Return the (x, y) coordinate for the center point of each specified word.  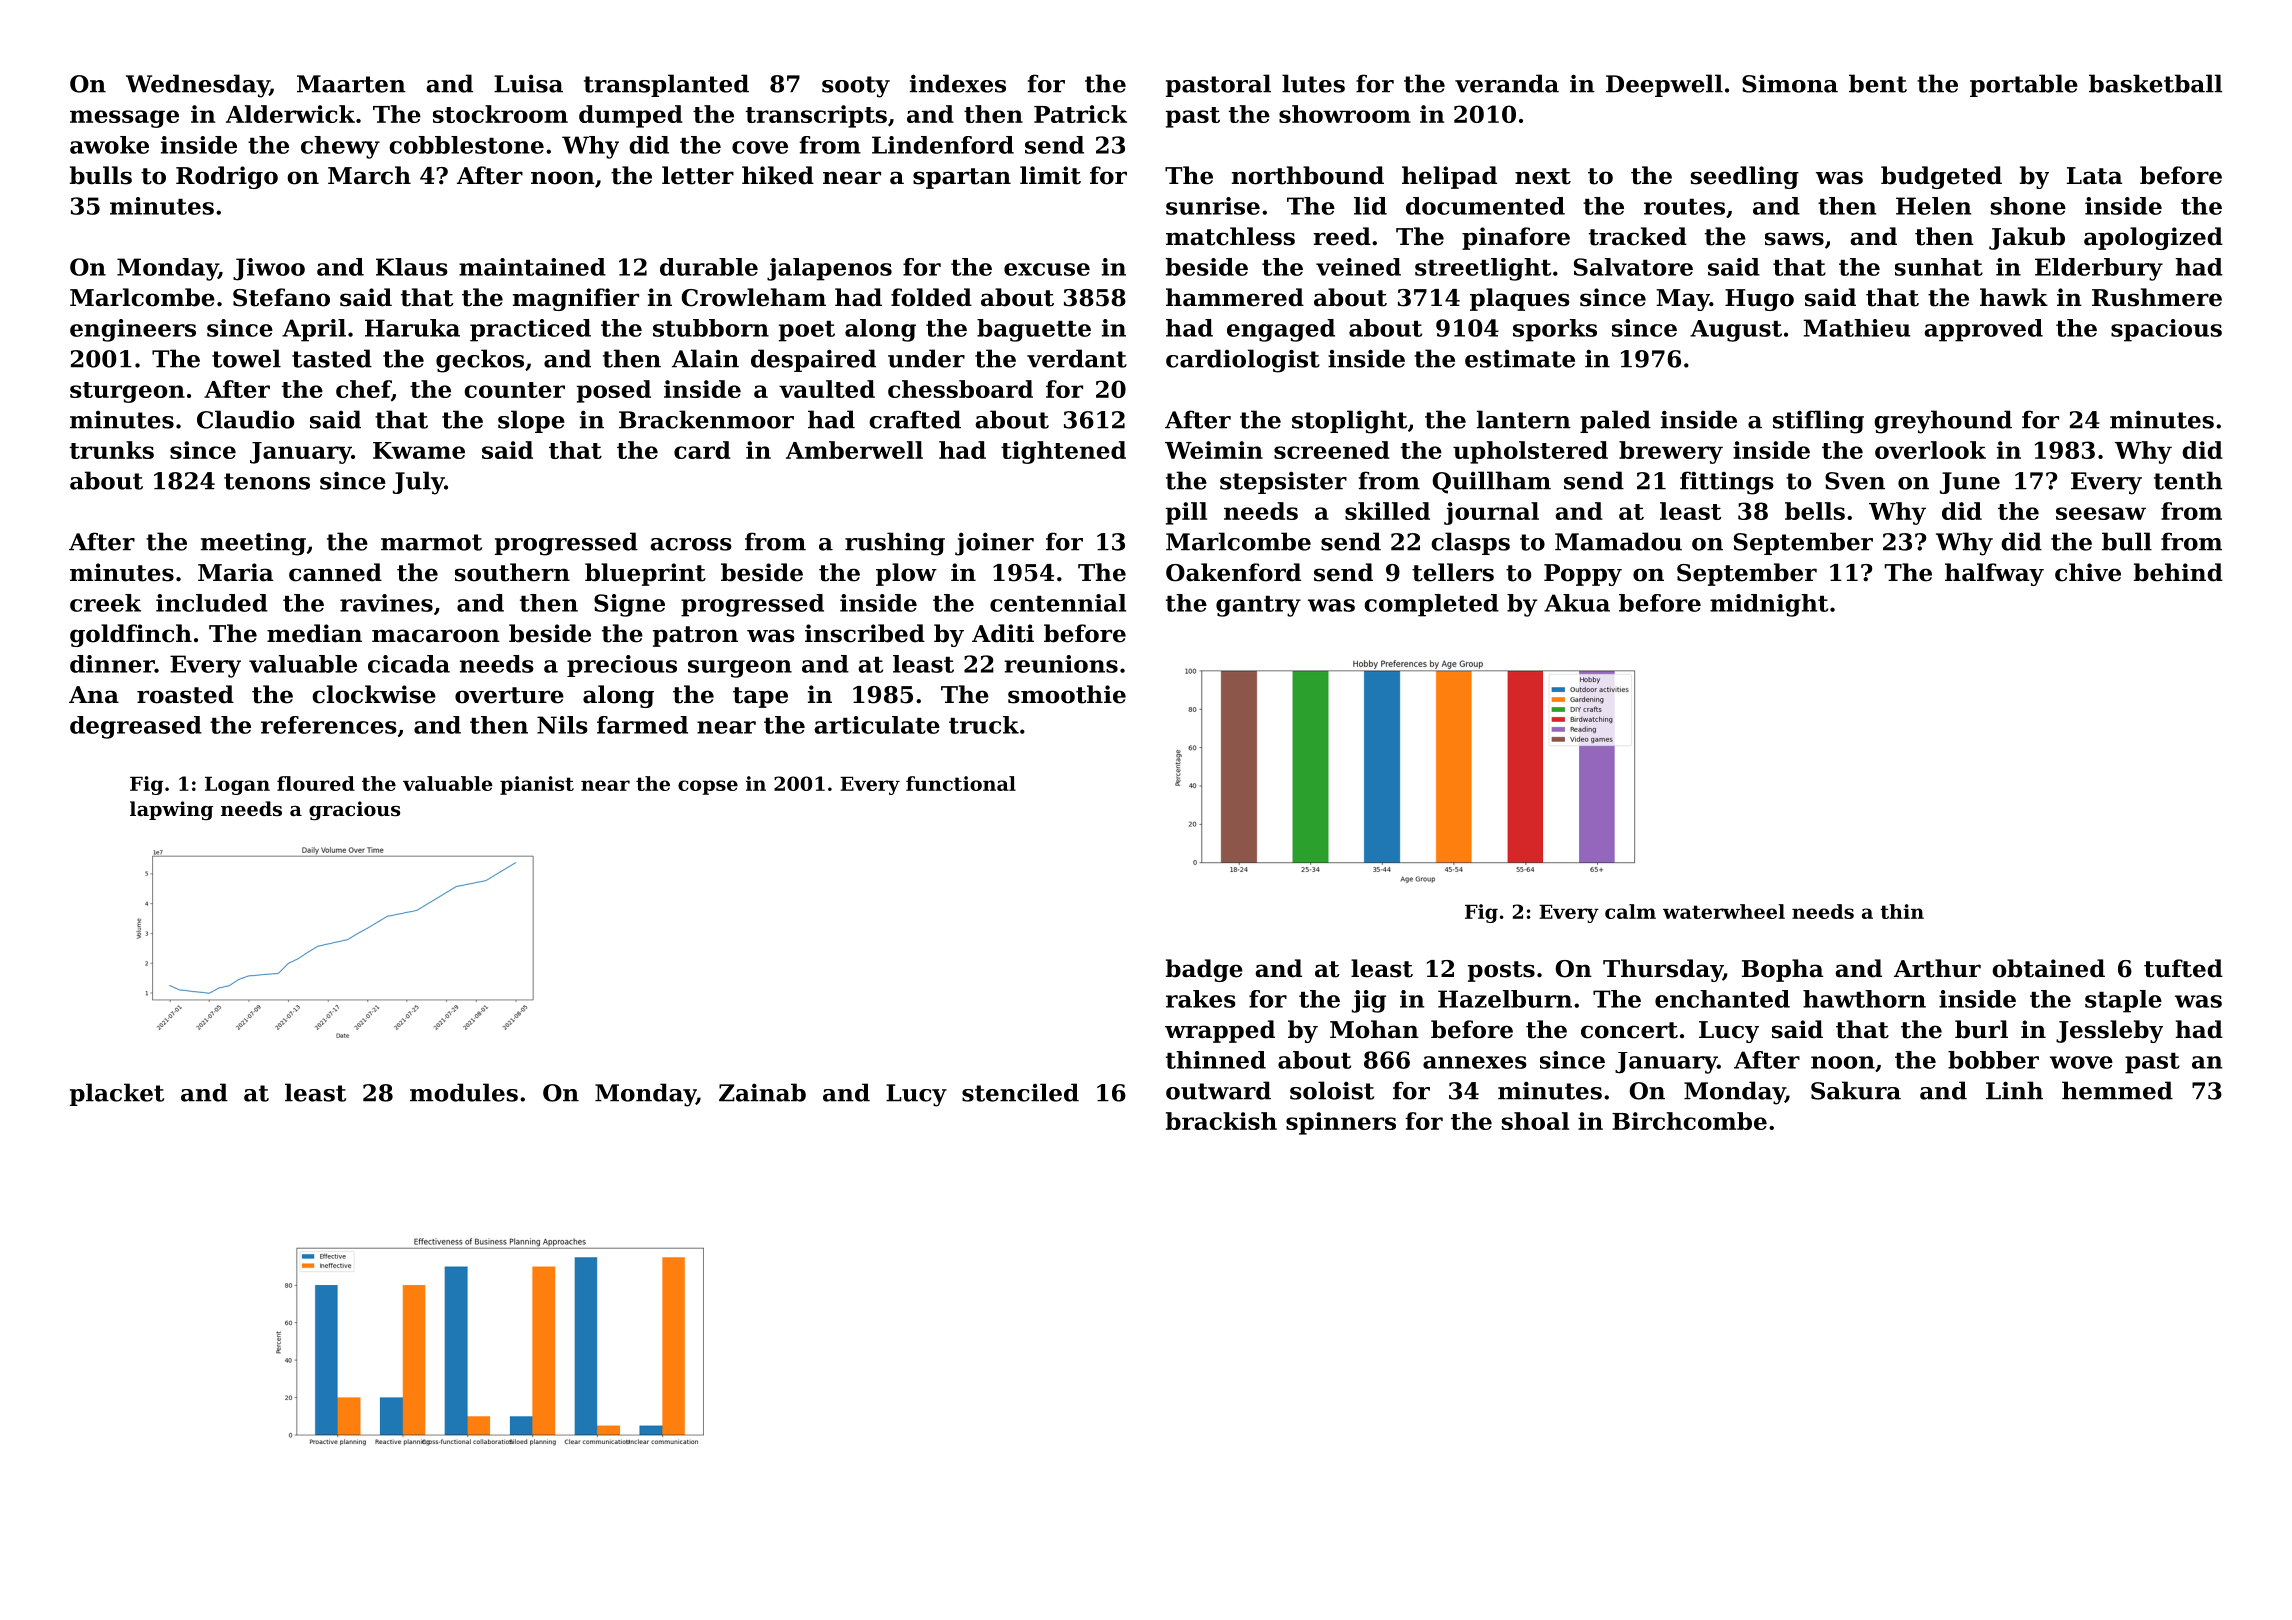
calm (1630, 911)
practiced (530, 330)
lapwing (171, 810)
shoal (1535, 1121)
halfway (1994, 574)
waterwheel (1724, 911)
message (124, 119)
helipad (1449, 177)
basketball (2155, 83)
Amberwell (854, 450)
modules (464, 1092)
